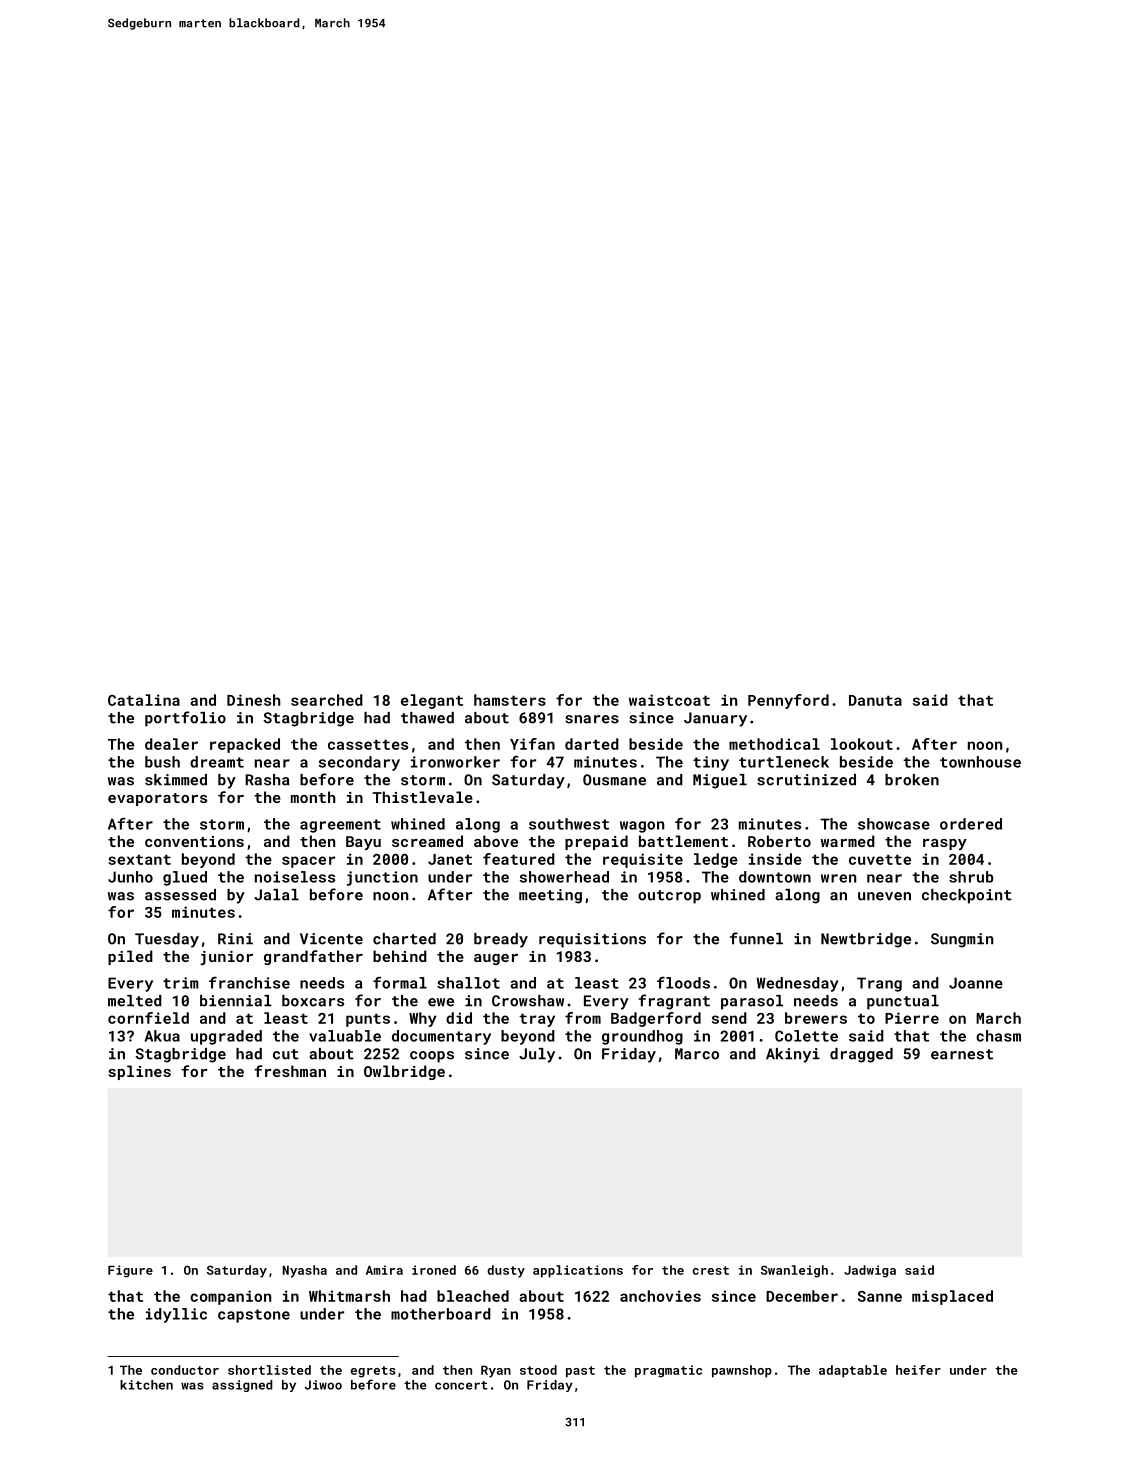 The width and height of the screenshot is (1130, 1463). Describe the element at coordinates (870, 1271) in the screenshot. I see `Jadwiga` at that location.
